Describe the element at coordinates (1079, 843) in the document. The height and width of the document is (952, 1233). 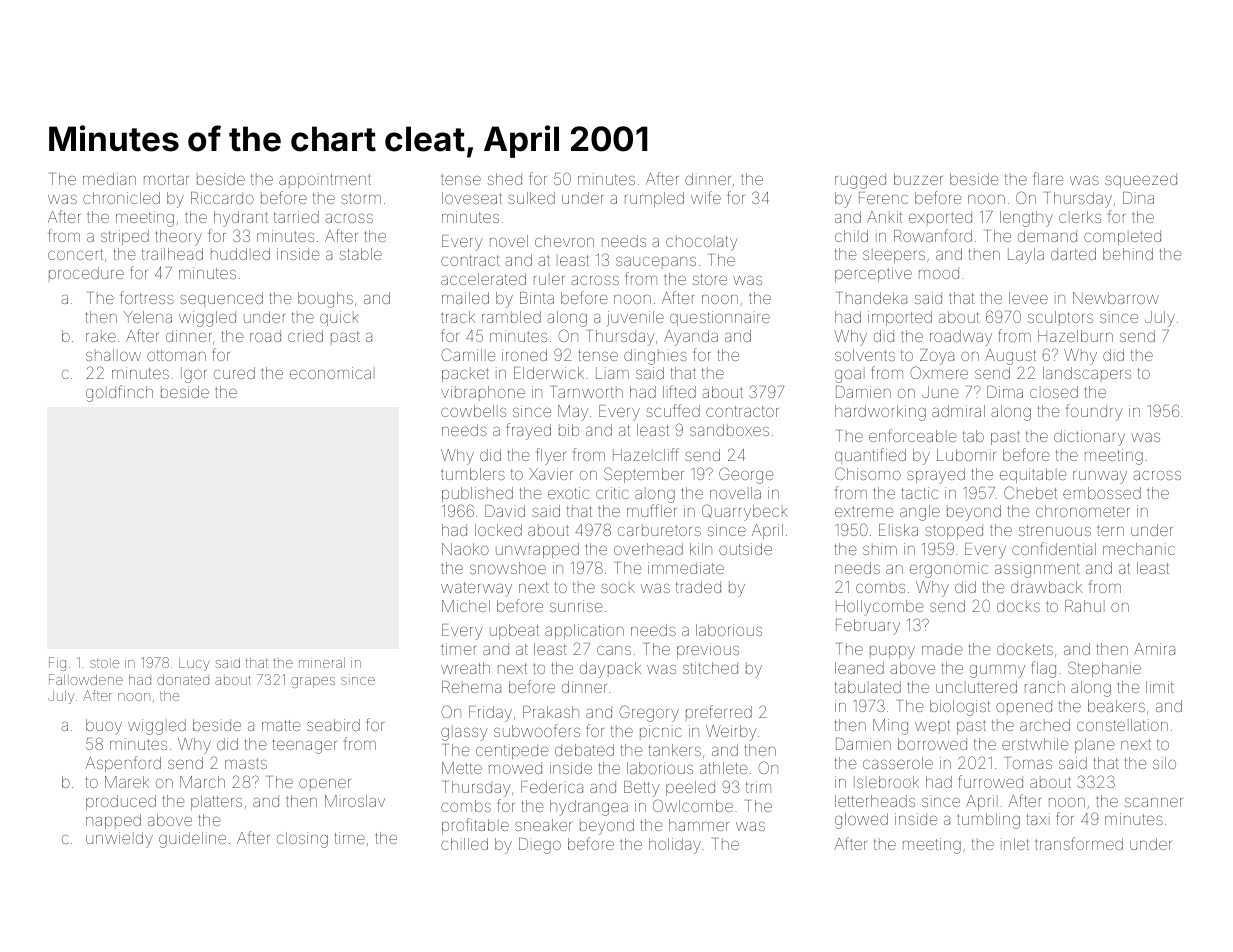
I see `transformed` at that location.
